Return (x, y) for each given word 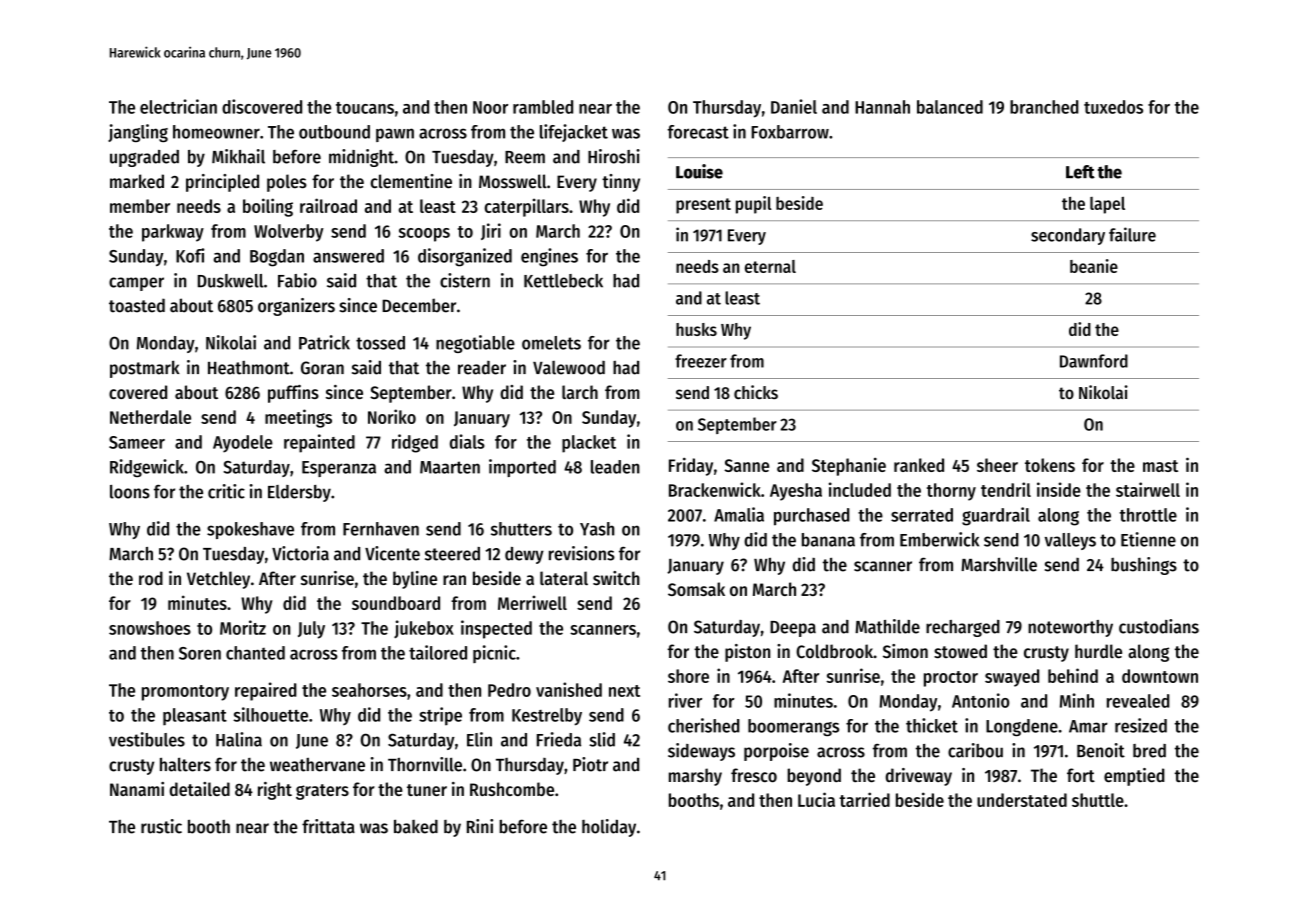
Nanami (137, 789)
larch (580, 392)
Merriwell (532, 602)
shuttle (1098, 800)
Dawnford (1094, 361)
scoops (424, 235)
